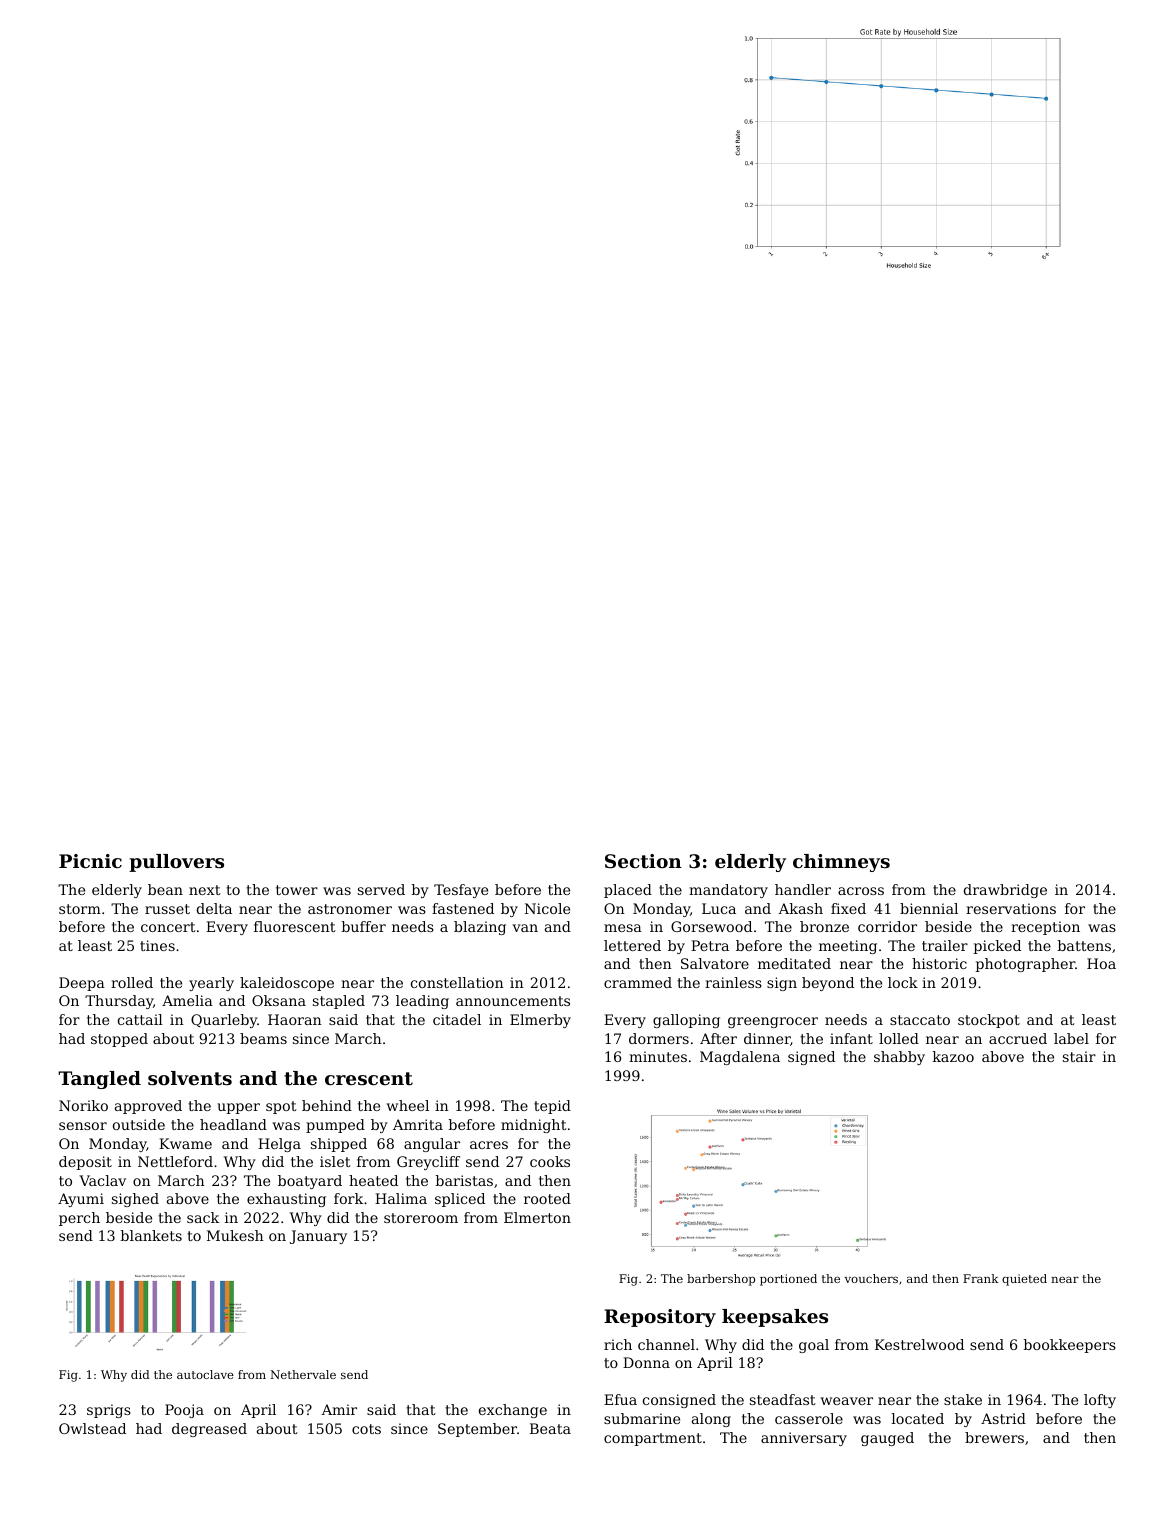 This page has width=1175, height=1520. I want to click on tepid, so click(552, 1107).
